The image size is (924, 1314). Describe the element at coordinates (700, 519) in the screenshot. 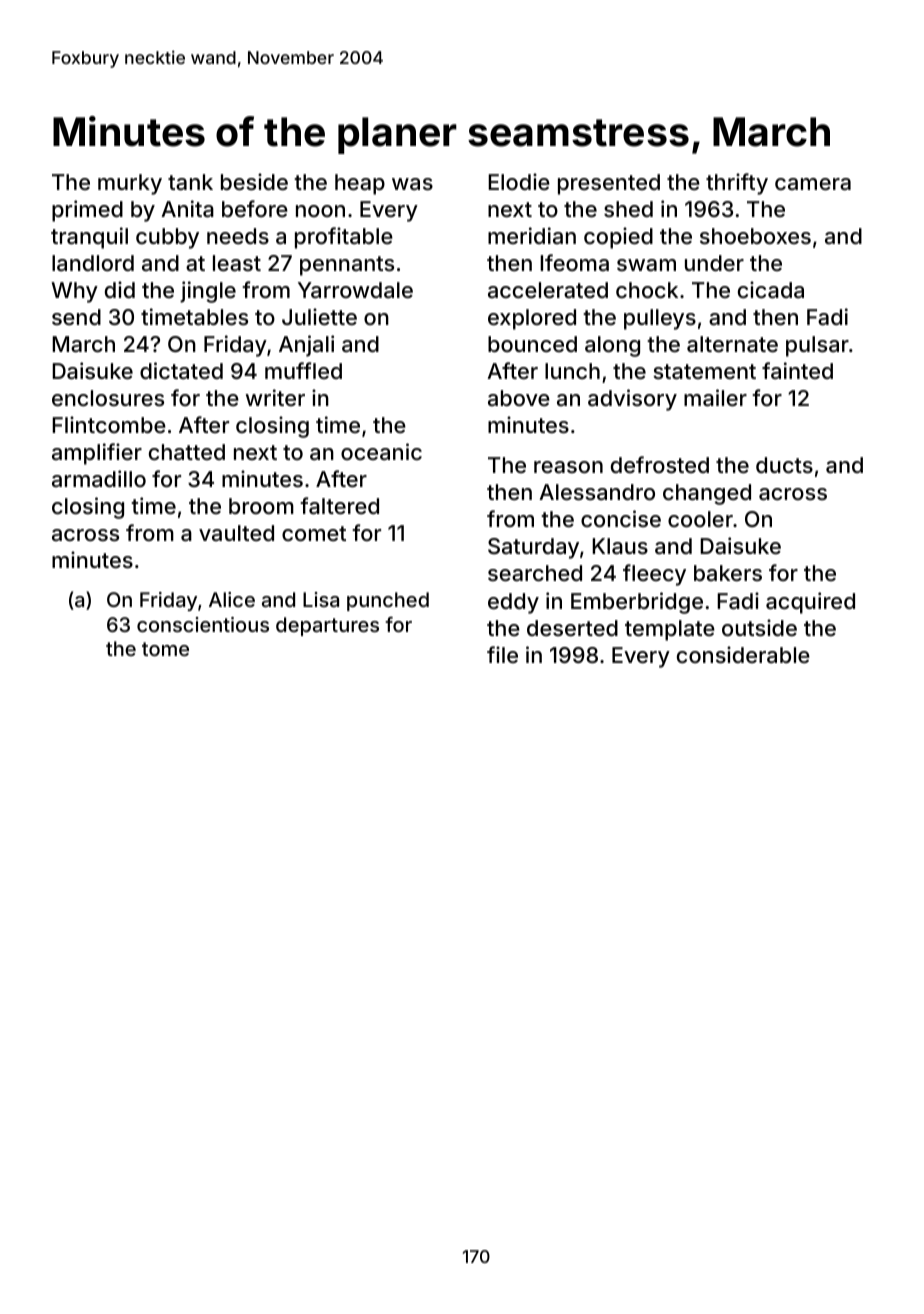

I see `cooler` at that location.
